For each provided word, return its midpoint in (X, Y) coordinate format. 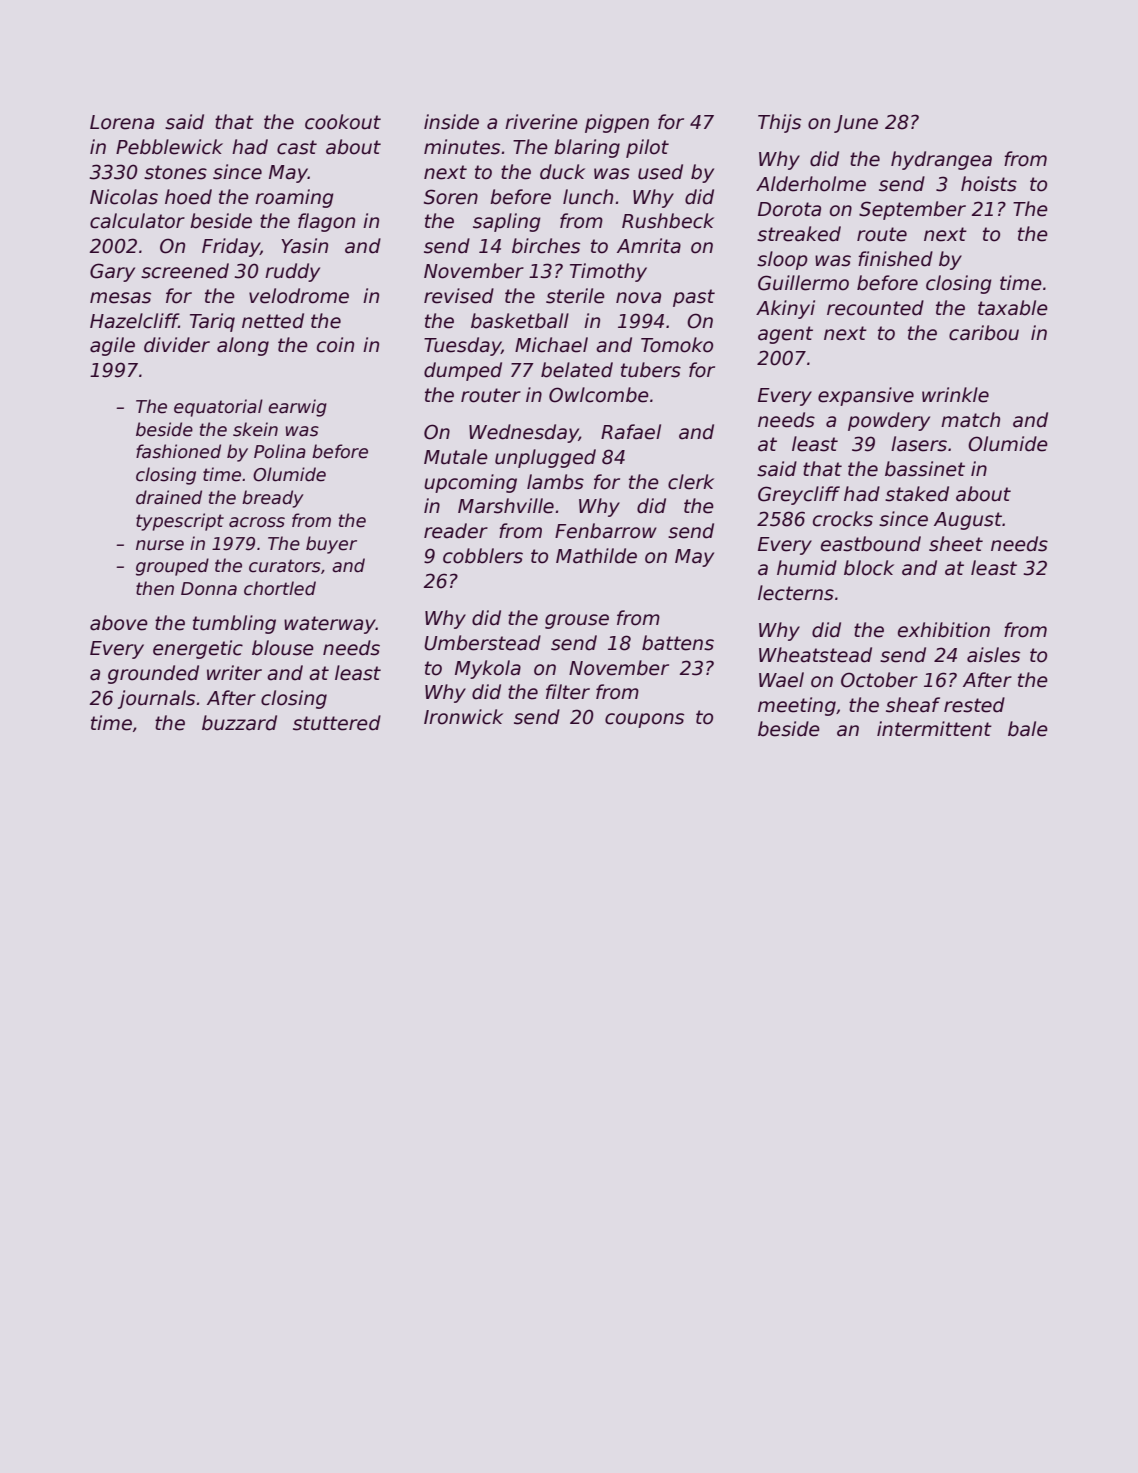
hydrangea (941, 160)
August (968, 521)
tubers (651, 370)
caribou (984, 333)
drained (169, 497)
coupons (644, 720)
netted (273, 321)
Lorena (122, 122)
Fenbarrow (606, 531)
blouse (283, 648)
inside (451, 122)
